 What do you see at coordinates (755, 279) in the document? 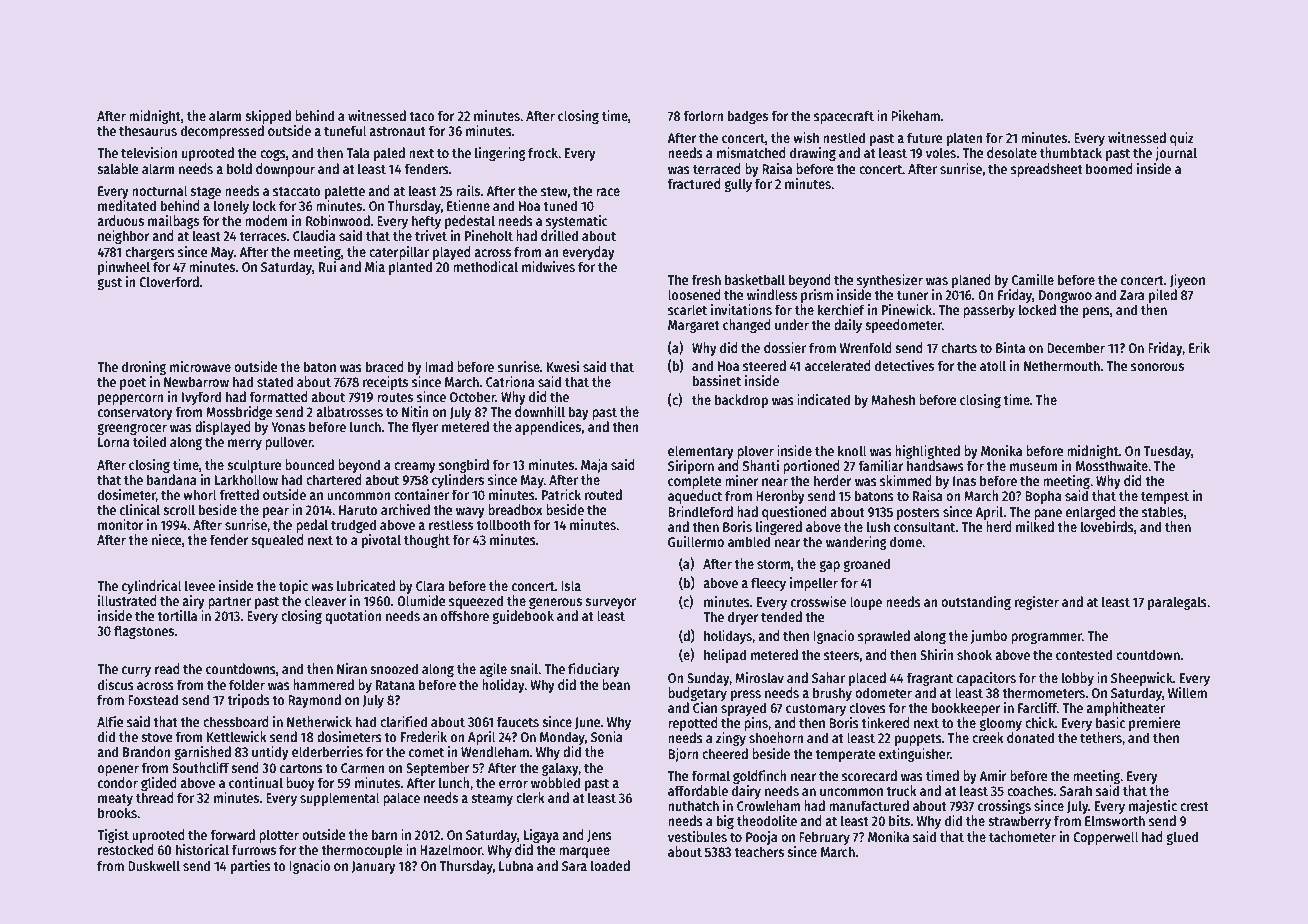
I see `basketball` at bounding box center [755, 279].
